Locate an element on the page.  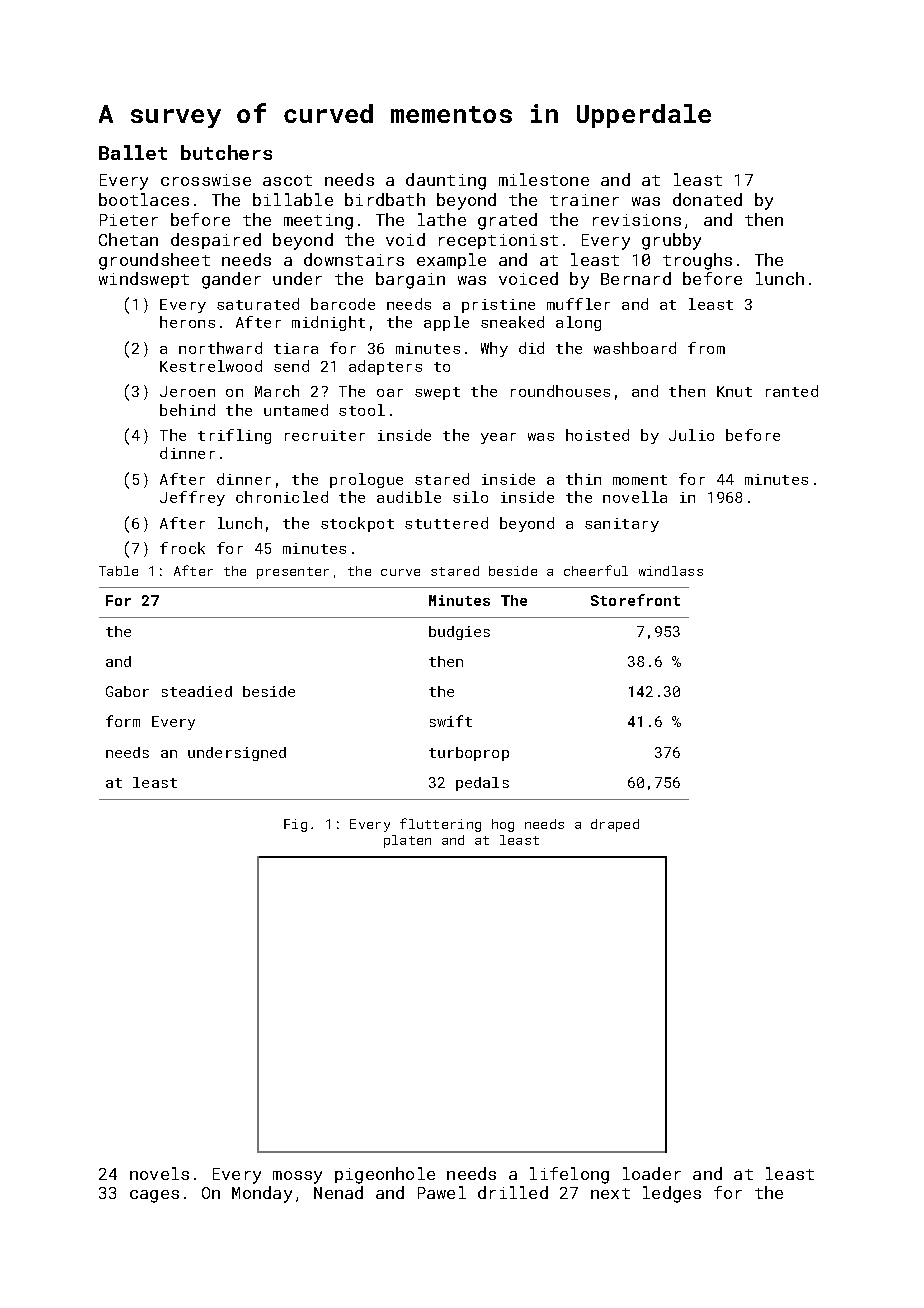
Julio is located at coordinates (691, 435).
